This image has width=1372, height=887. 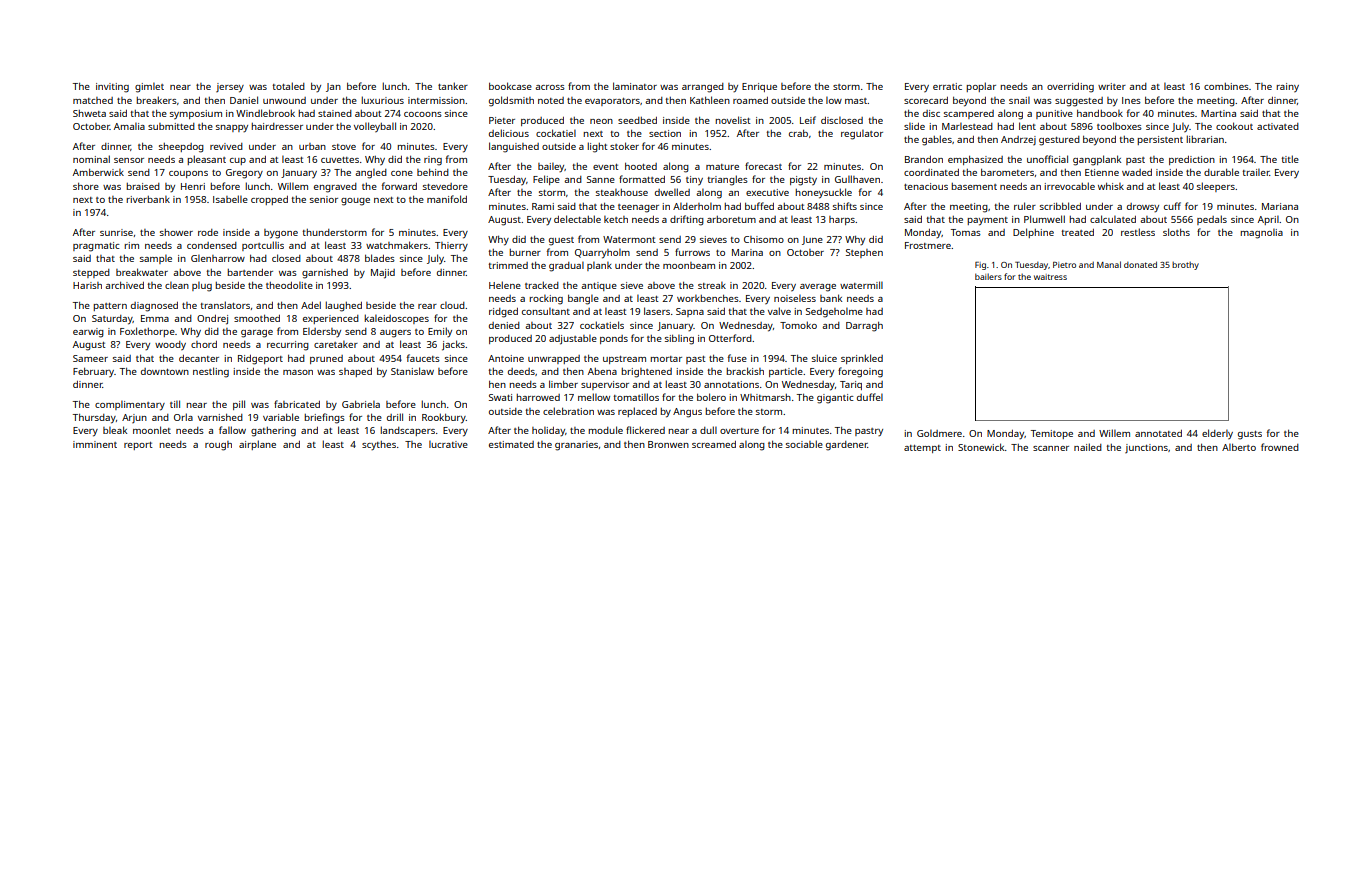 What do you see at coordinates (583, 299) in the image?
I see `bangle` at bounding box center [583, 299].
